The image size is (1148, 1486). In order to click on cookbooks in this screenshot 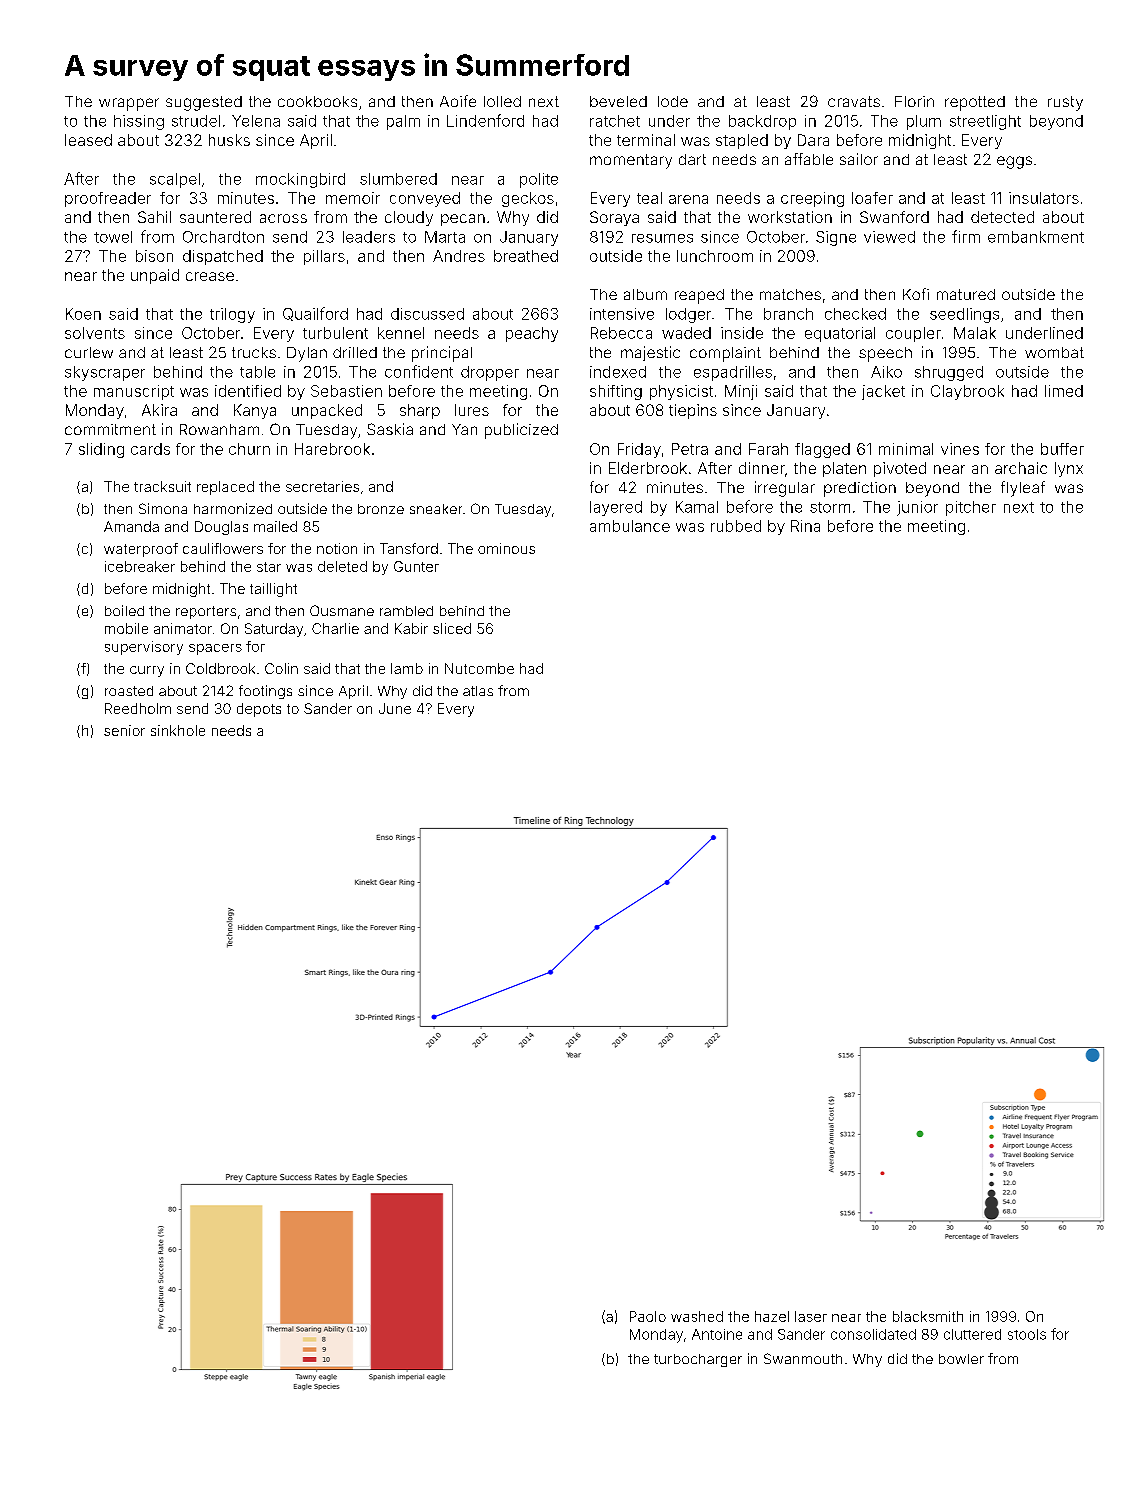, I will do `click(317, 101)`.
